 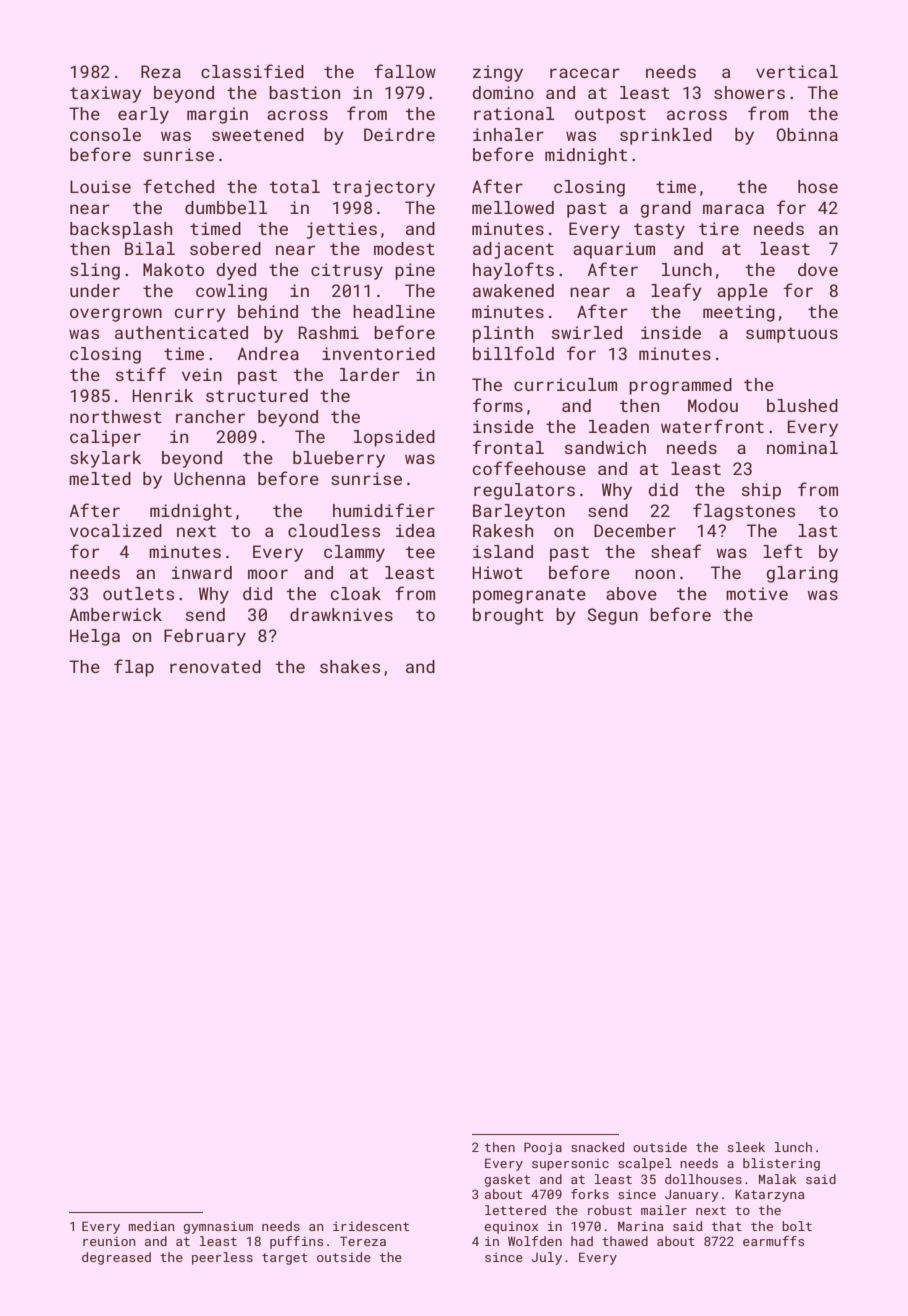 I want to click on shakes, so click(x=350, y=666).
